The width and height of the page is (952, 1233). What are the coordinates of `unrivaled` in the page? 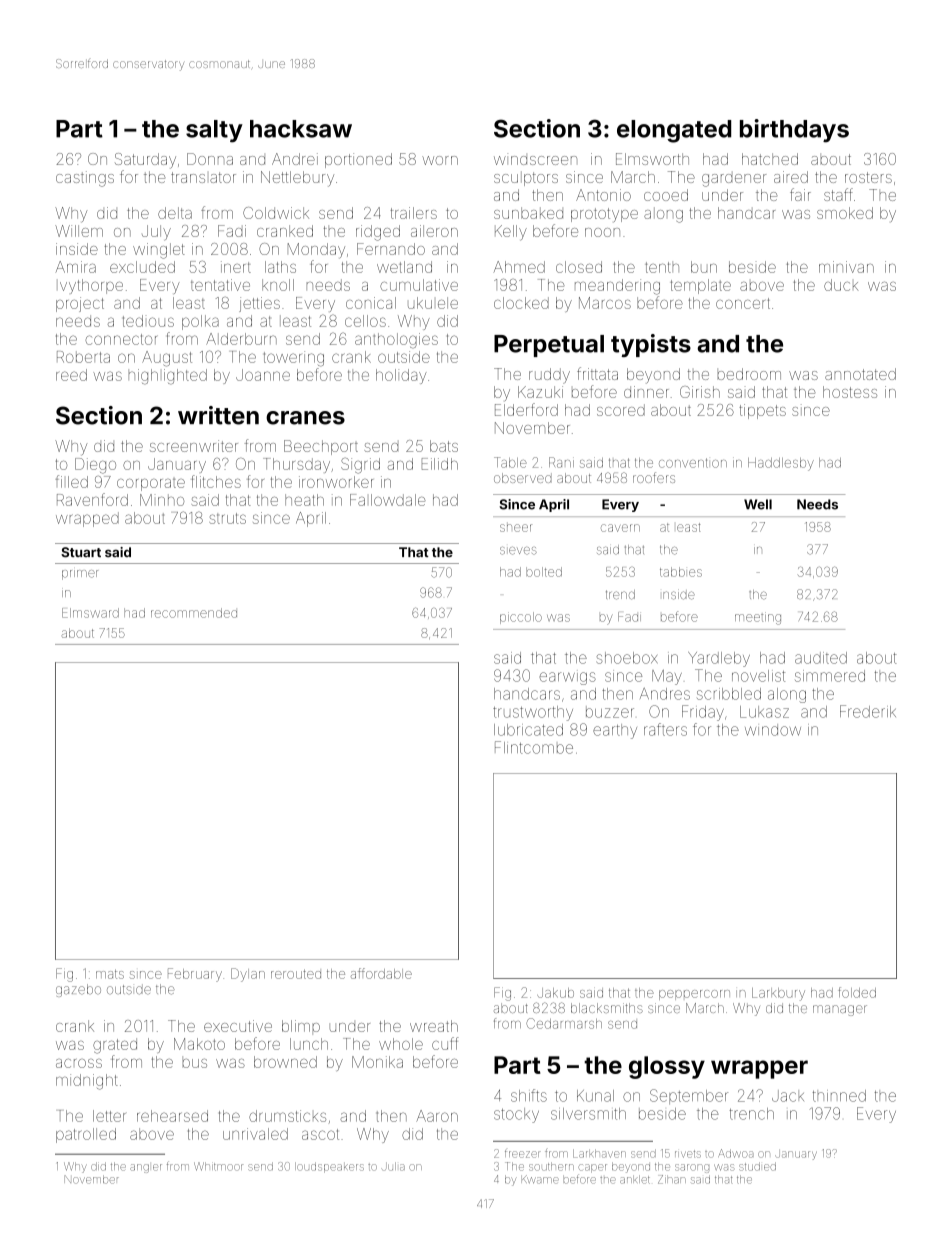 It's located at (255, 1134).
